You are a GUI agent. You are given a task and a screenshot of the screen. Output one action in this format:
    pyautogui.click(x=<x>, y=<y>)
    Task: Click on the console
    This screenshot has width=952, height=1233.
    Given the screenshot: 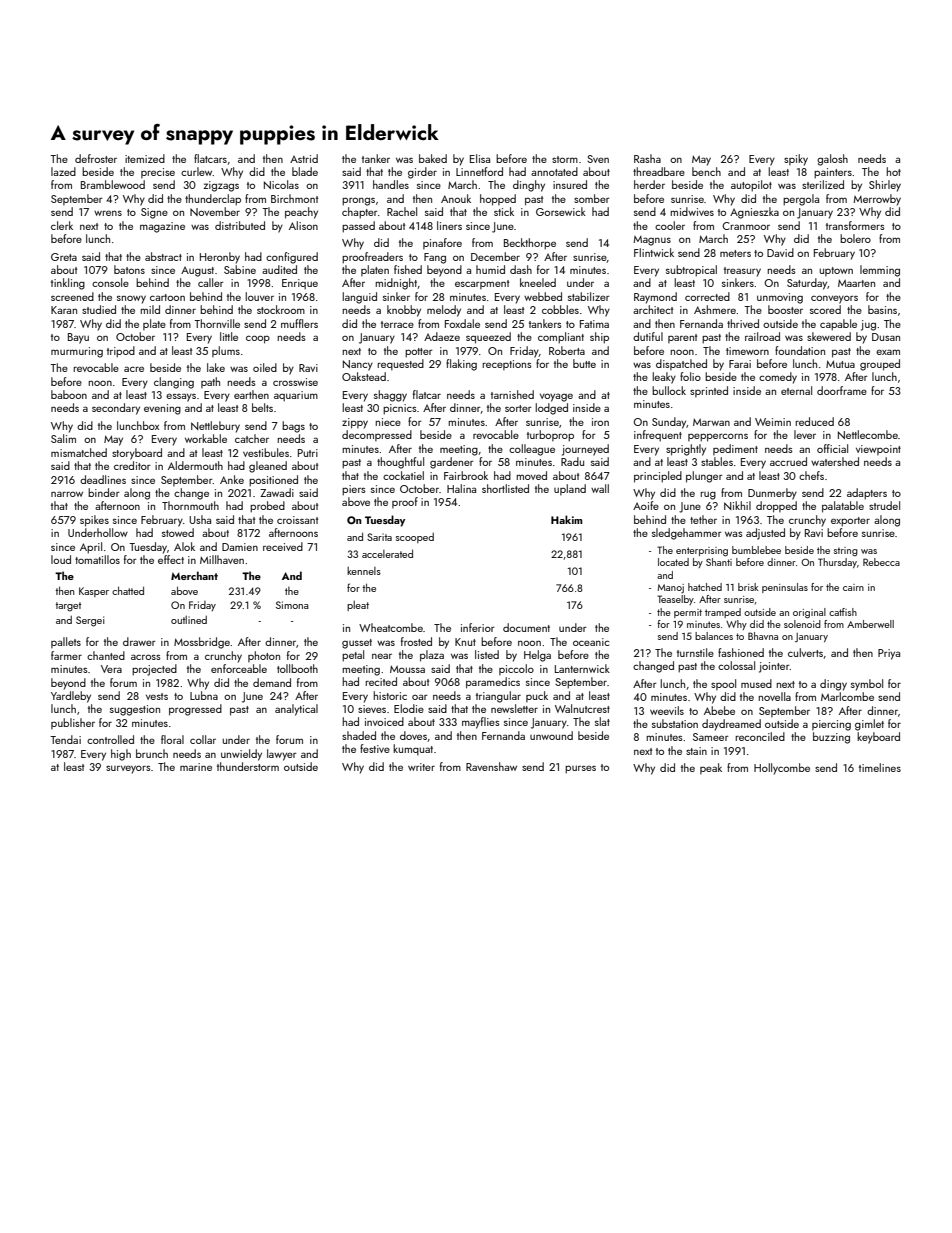 What is the action you would take?
    pyautogui.click(x=110, y=282)
